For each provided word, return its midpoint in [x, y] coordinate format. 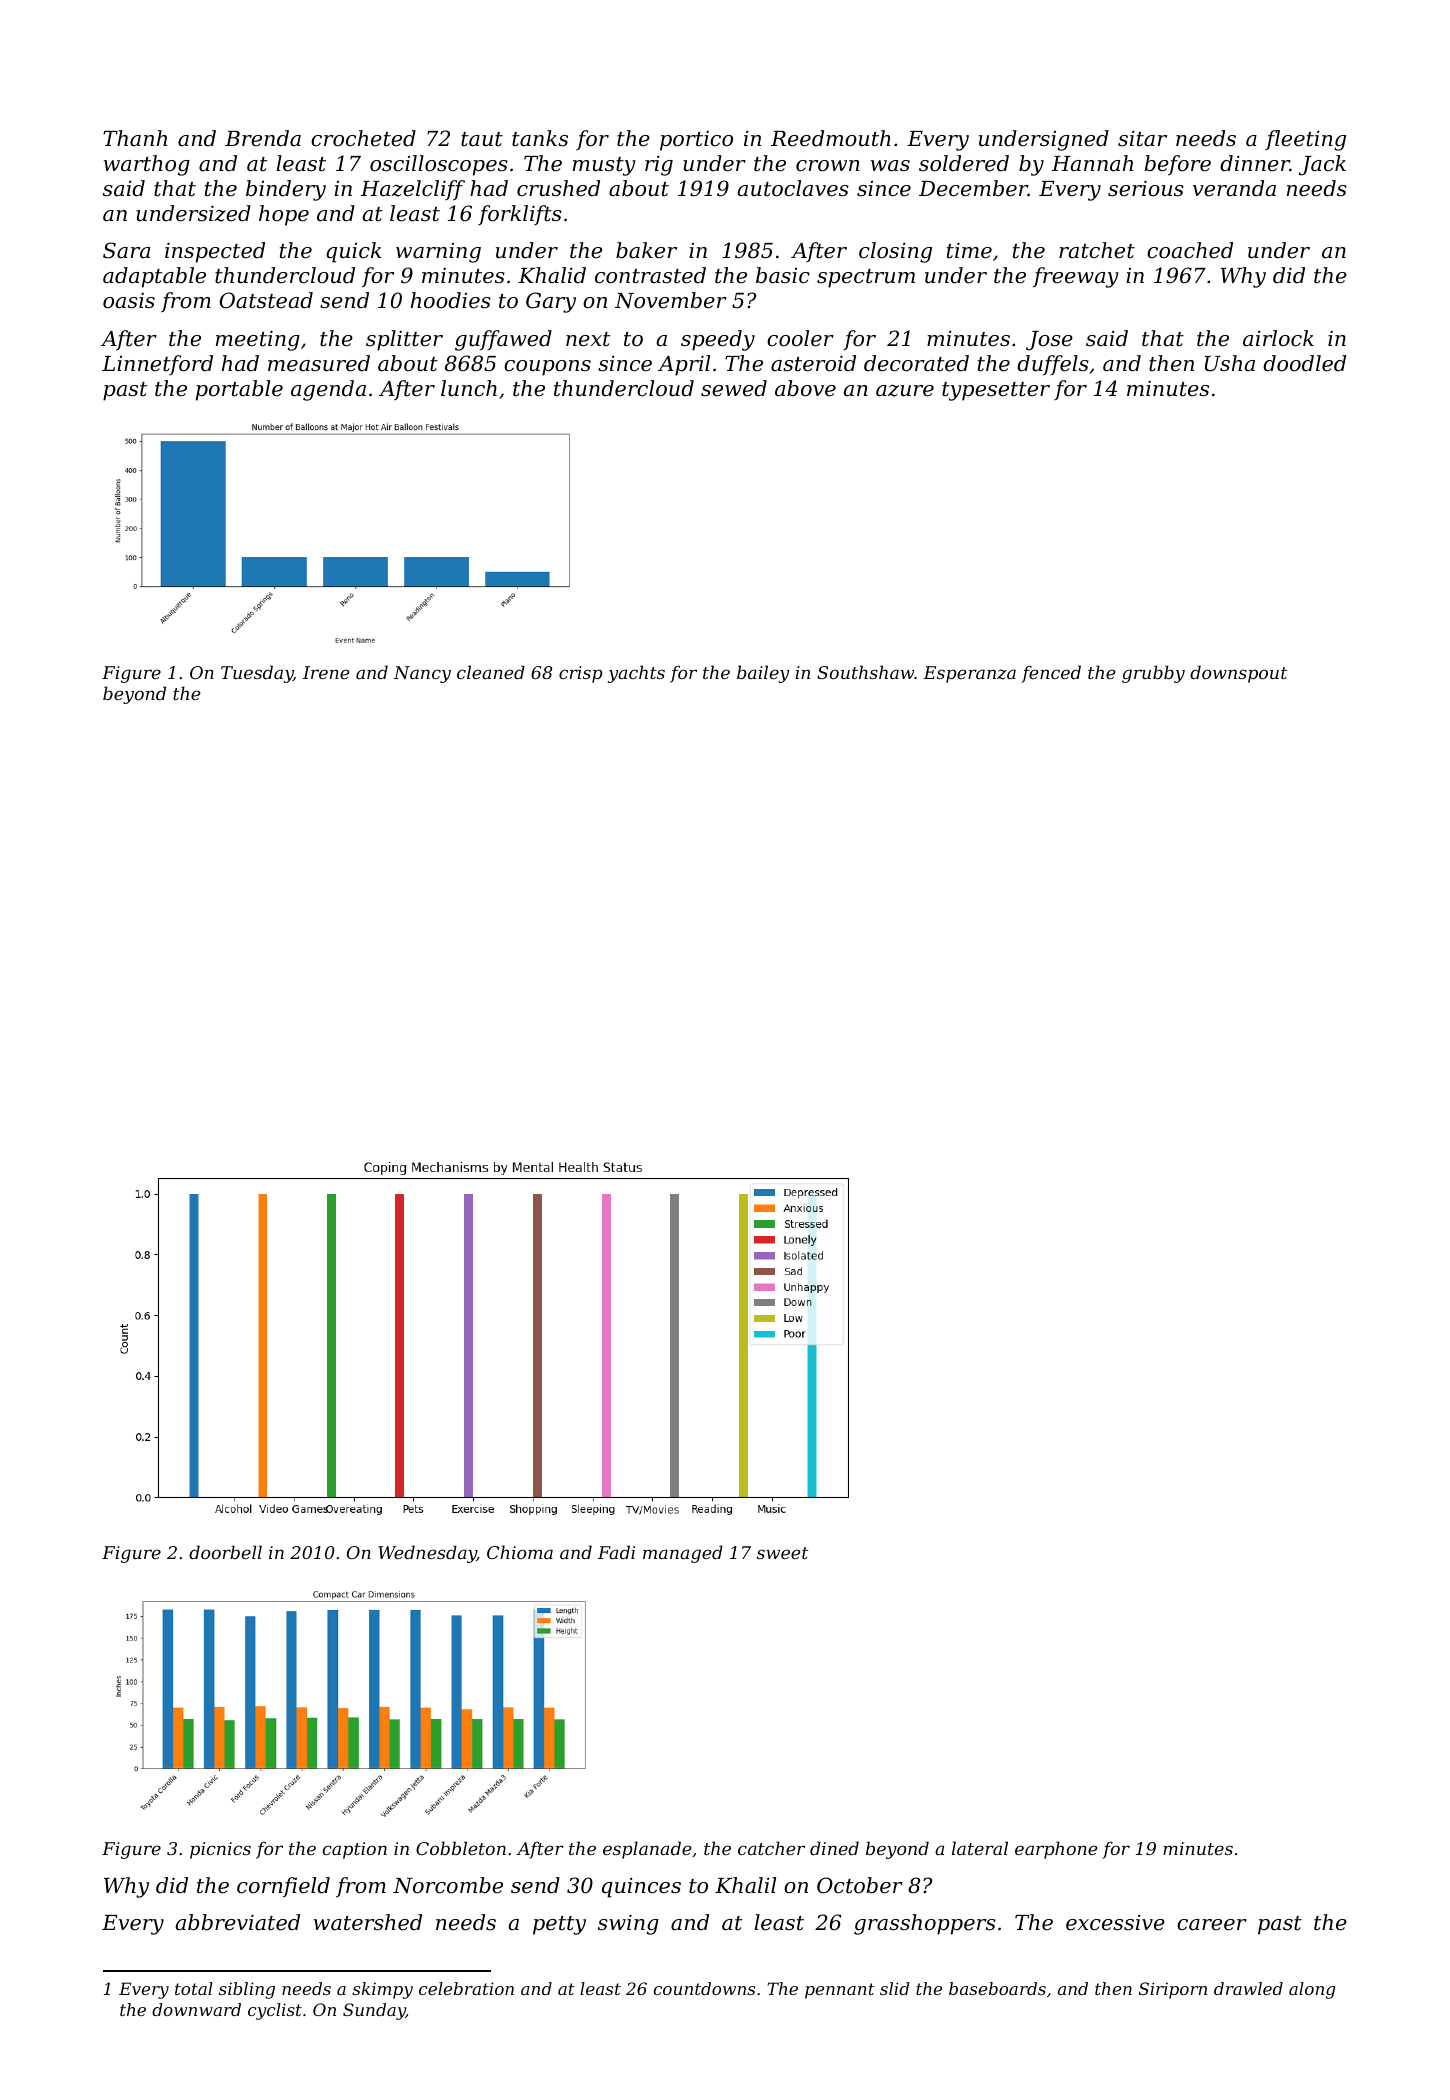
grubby [1153, 674]
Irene [326, 672]
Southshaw [866, 672]
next [588, 339]
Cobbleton [461, 1848]
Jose [1049, 341]
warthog [147, 165]
